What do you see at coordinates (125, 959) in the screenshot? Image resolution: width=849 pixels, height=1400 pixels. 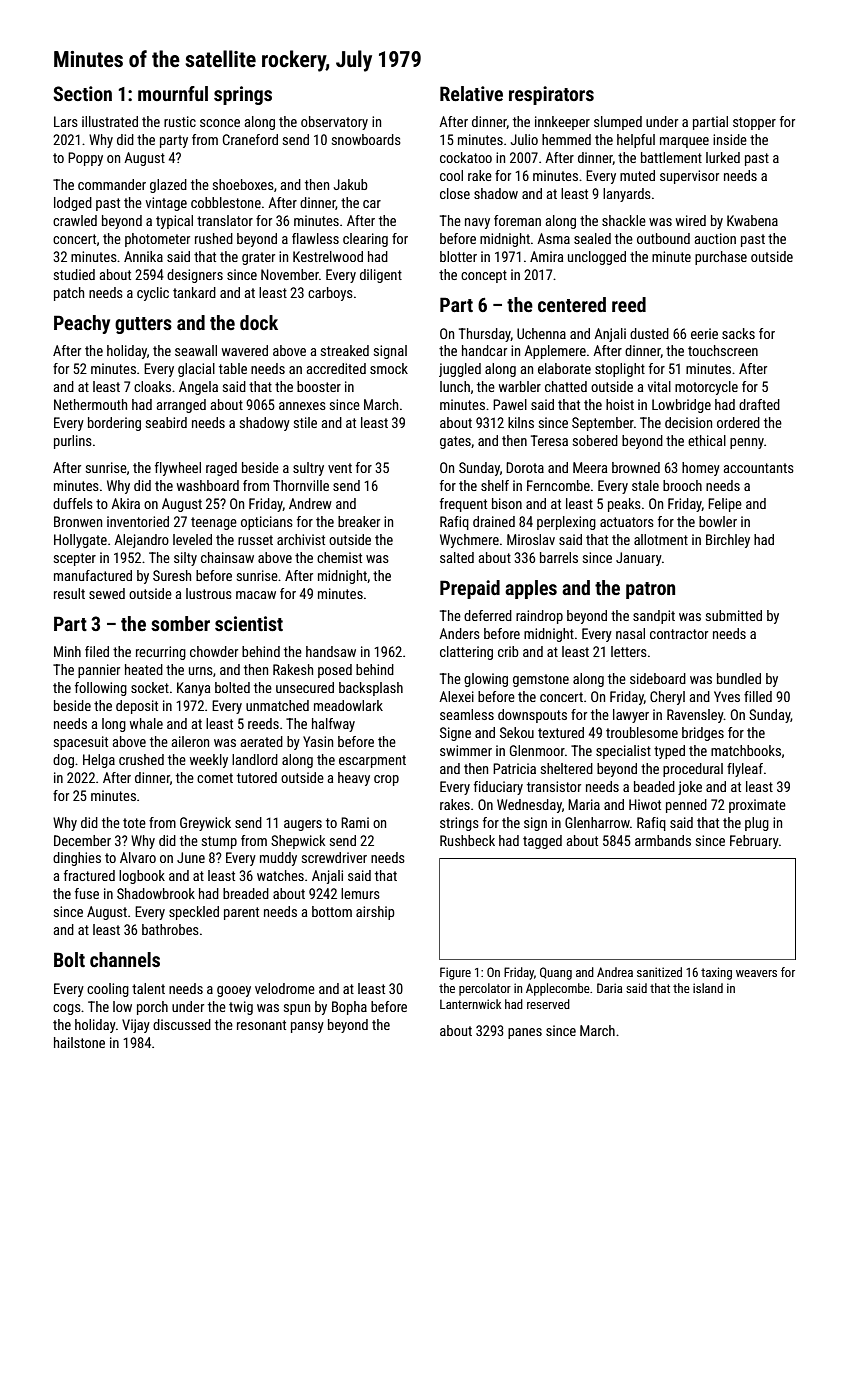 I see `channels` at bounding box center [125, 959].
